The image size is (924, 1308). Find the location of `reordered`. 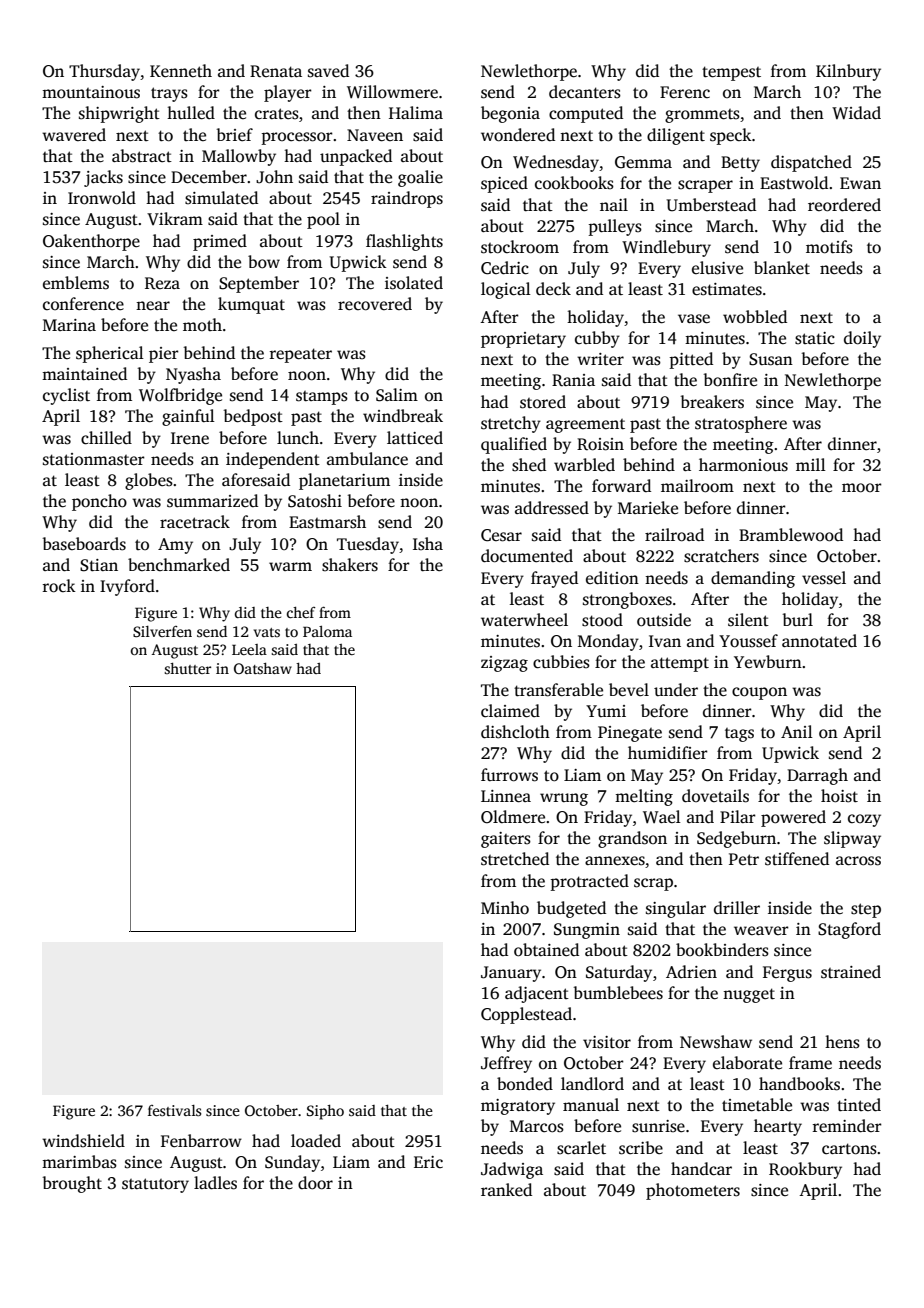

reordered is located at coordinates (844, 205).
